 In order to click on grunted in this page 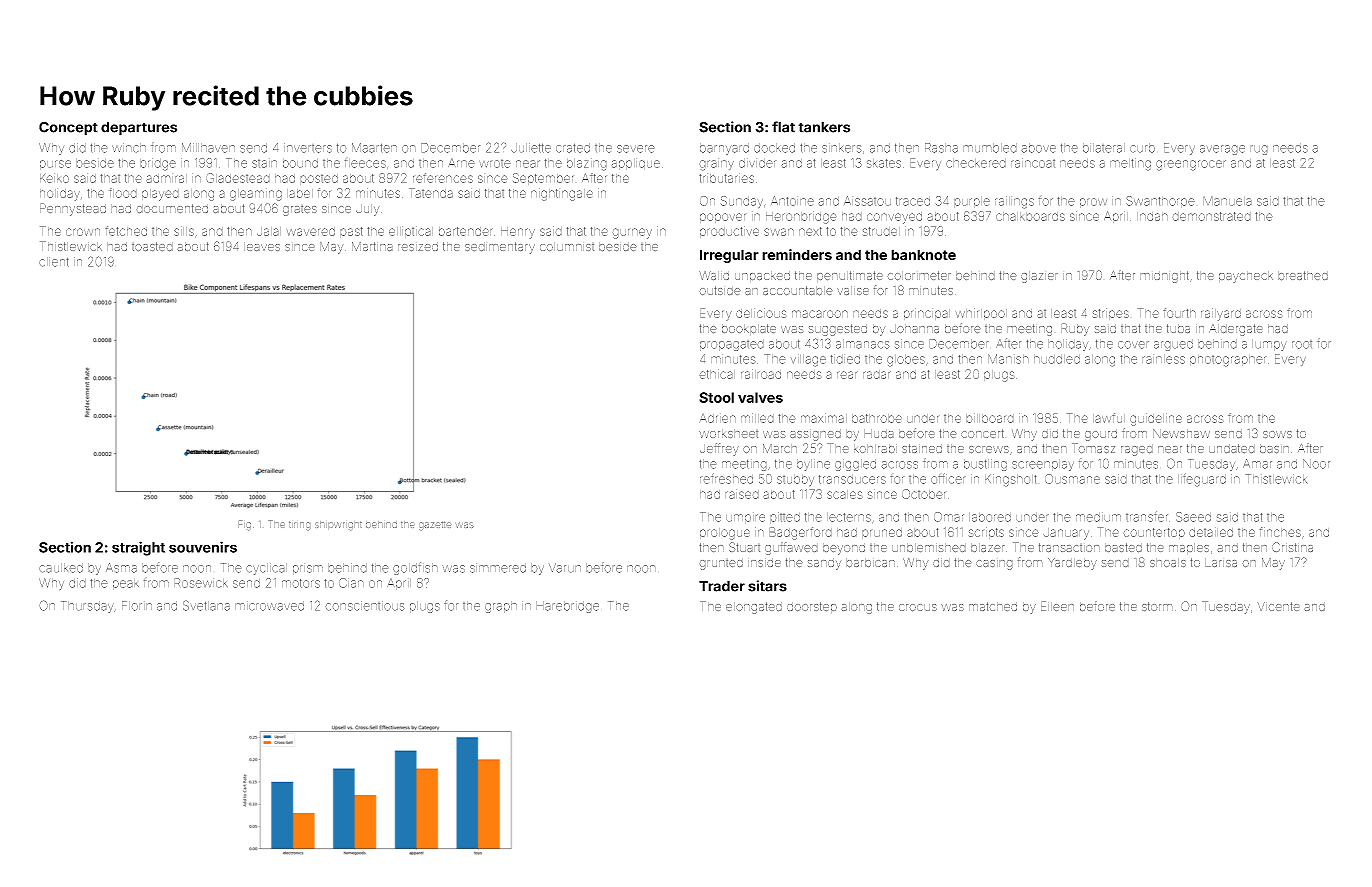, I will do `click(721, 564)`.
